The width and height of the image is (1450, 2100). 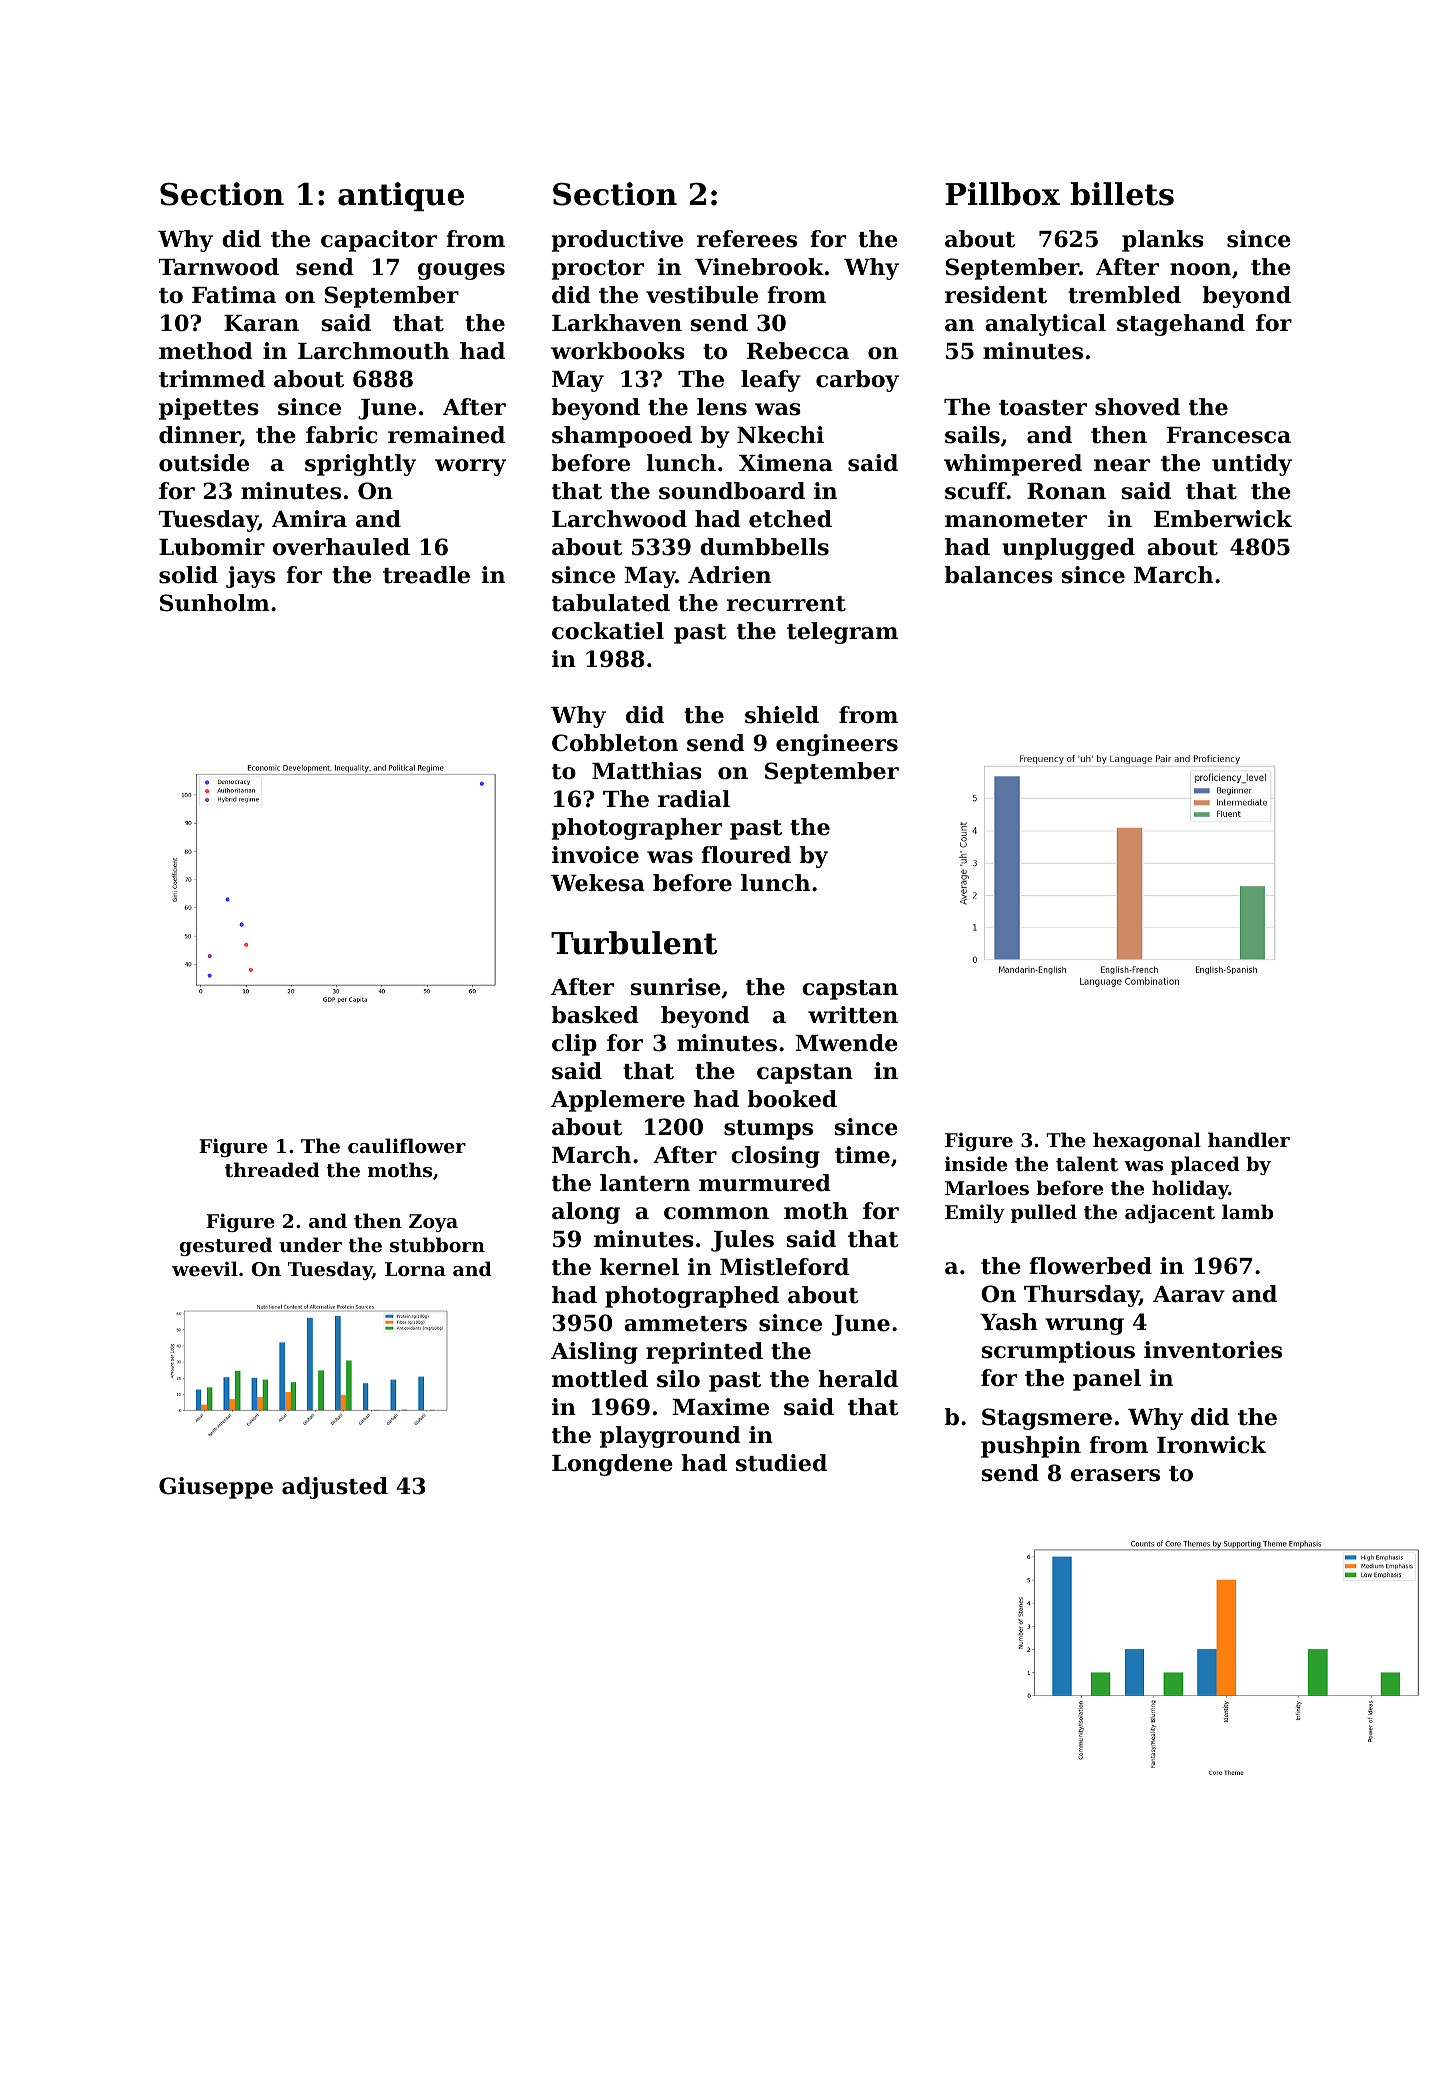 I want to click on shoved, so click(x=1137, y=407).
